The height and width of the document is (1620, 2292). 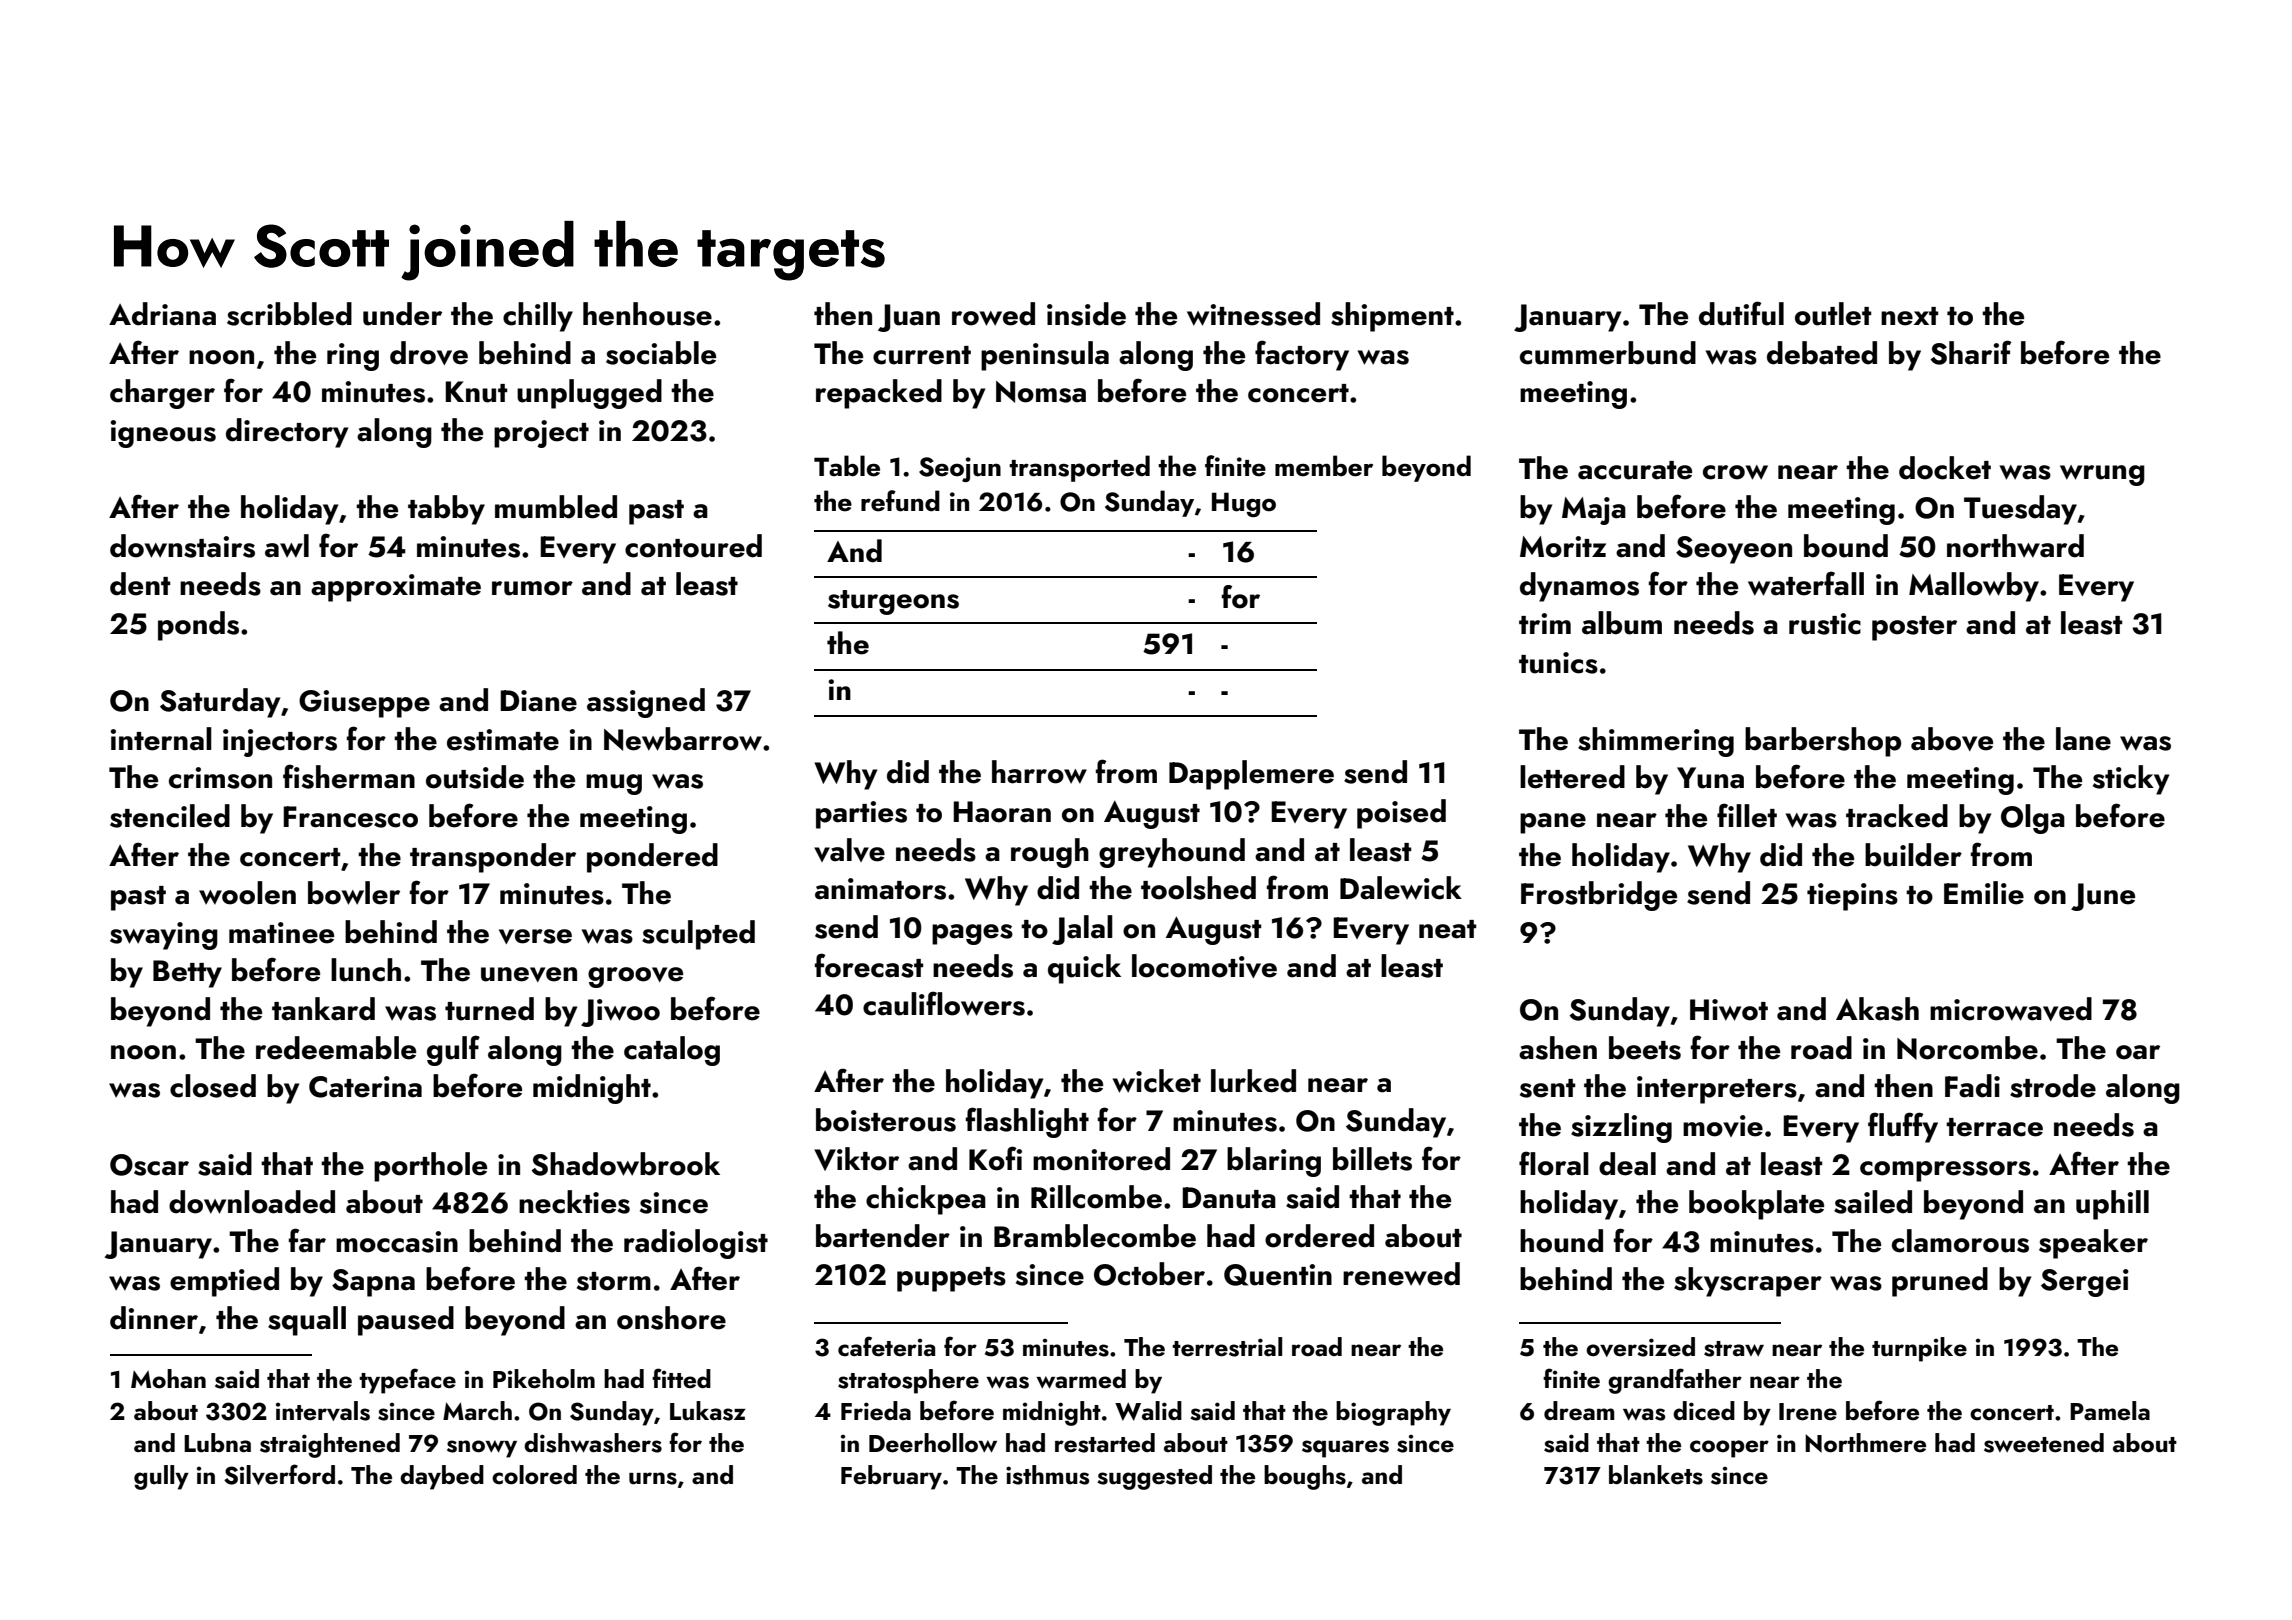 What do you see at coordinates (1910, 316) in the document?
I see `next` at bounding box center [1910, 316].
